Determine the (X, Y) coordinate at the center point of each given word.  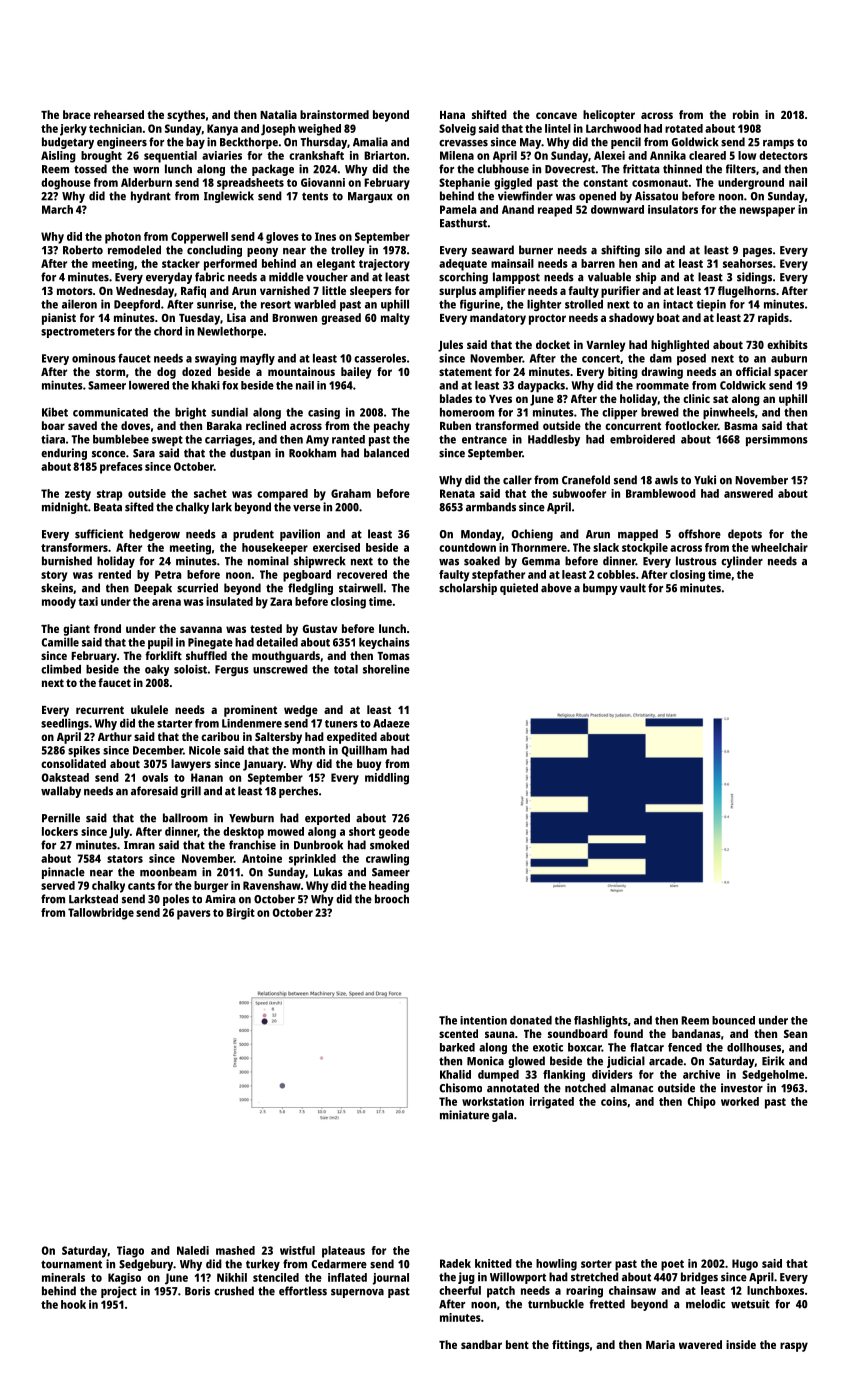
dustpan (250, 454)
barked (457, 1047)
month (308, 750)
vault (633, 588)
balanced (386, 453)
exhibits (787, 344)
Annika (668, 155)
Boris (197, 1291)
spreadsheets (250, 184)
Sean (795, 1033)
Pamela (458, 209)
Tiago (130, 1252)
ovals (155, 777)
